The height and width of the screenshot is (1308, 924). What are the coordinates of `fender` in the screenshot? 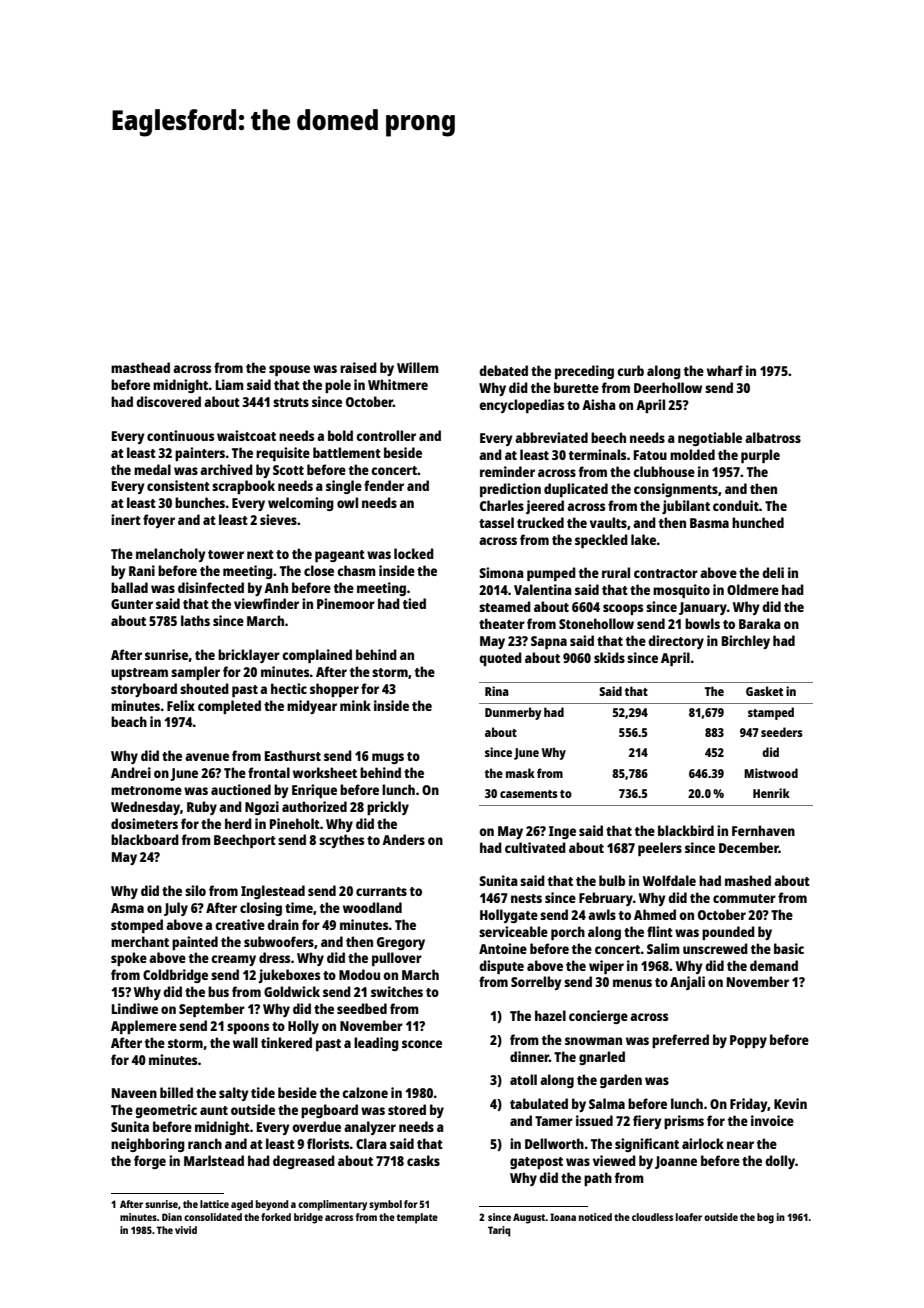 It's located at (384, 485).
